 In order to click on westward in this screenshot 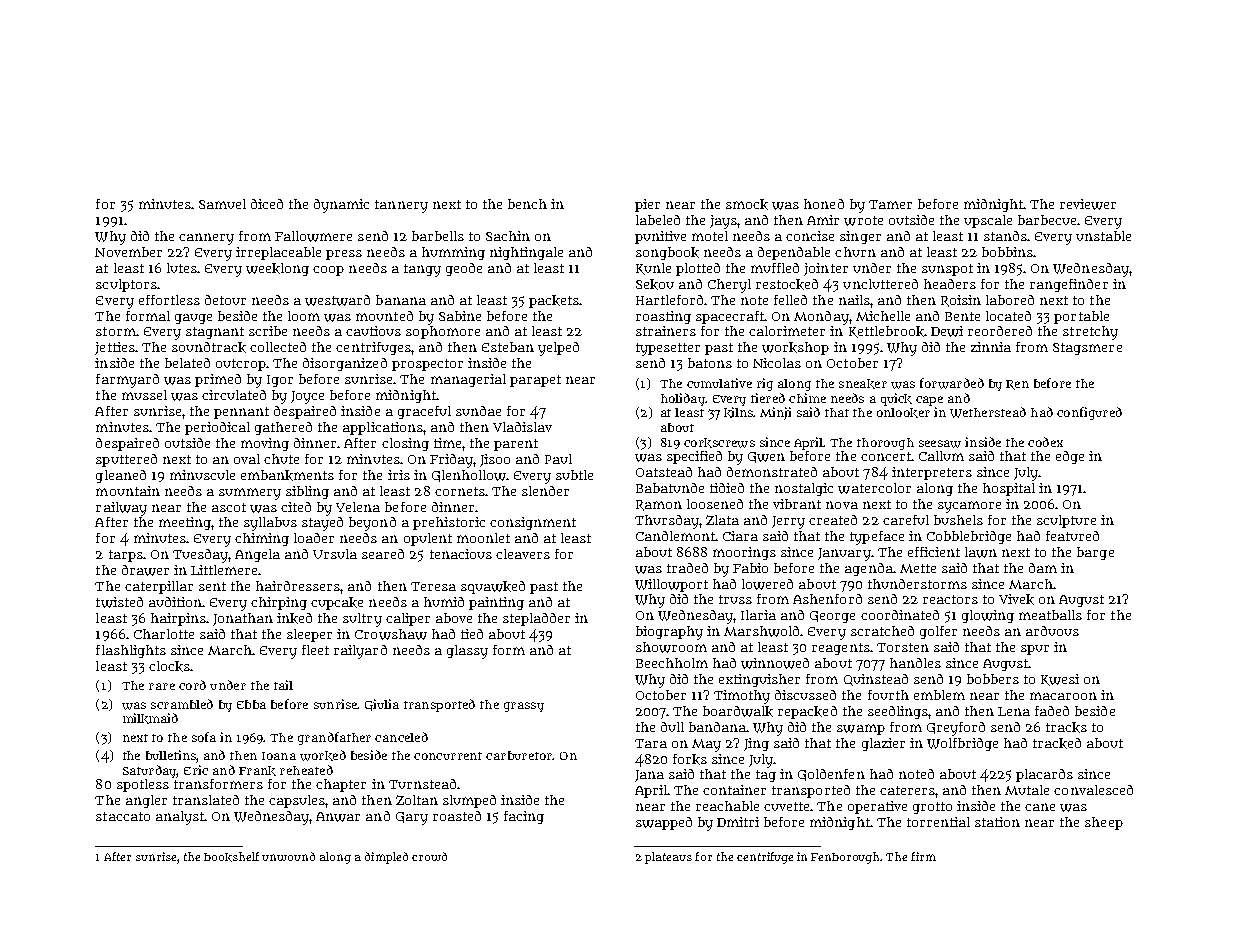, I will do `click(337, 300)`.
